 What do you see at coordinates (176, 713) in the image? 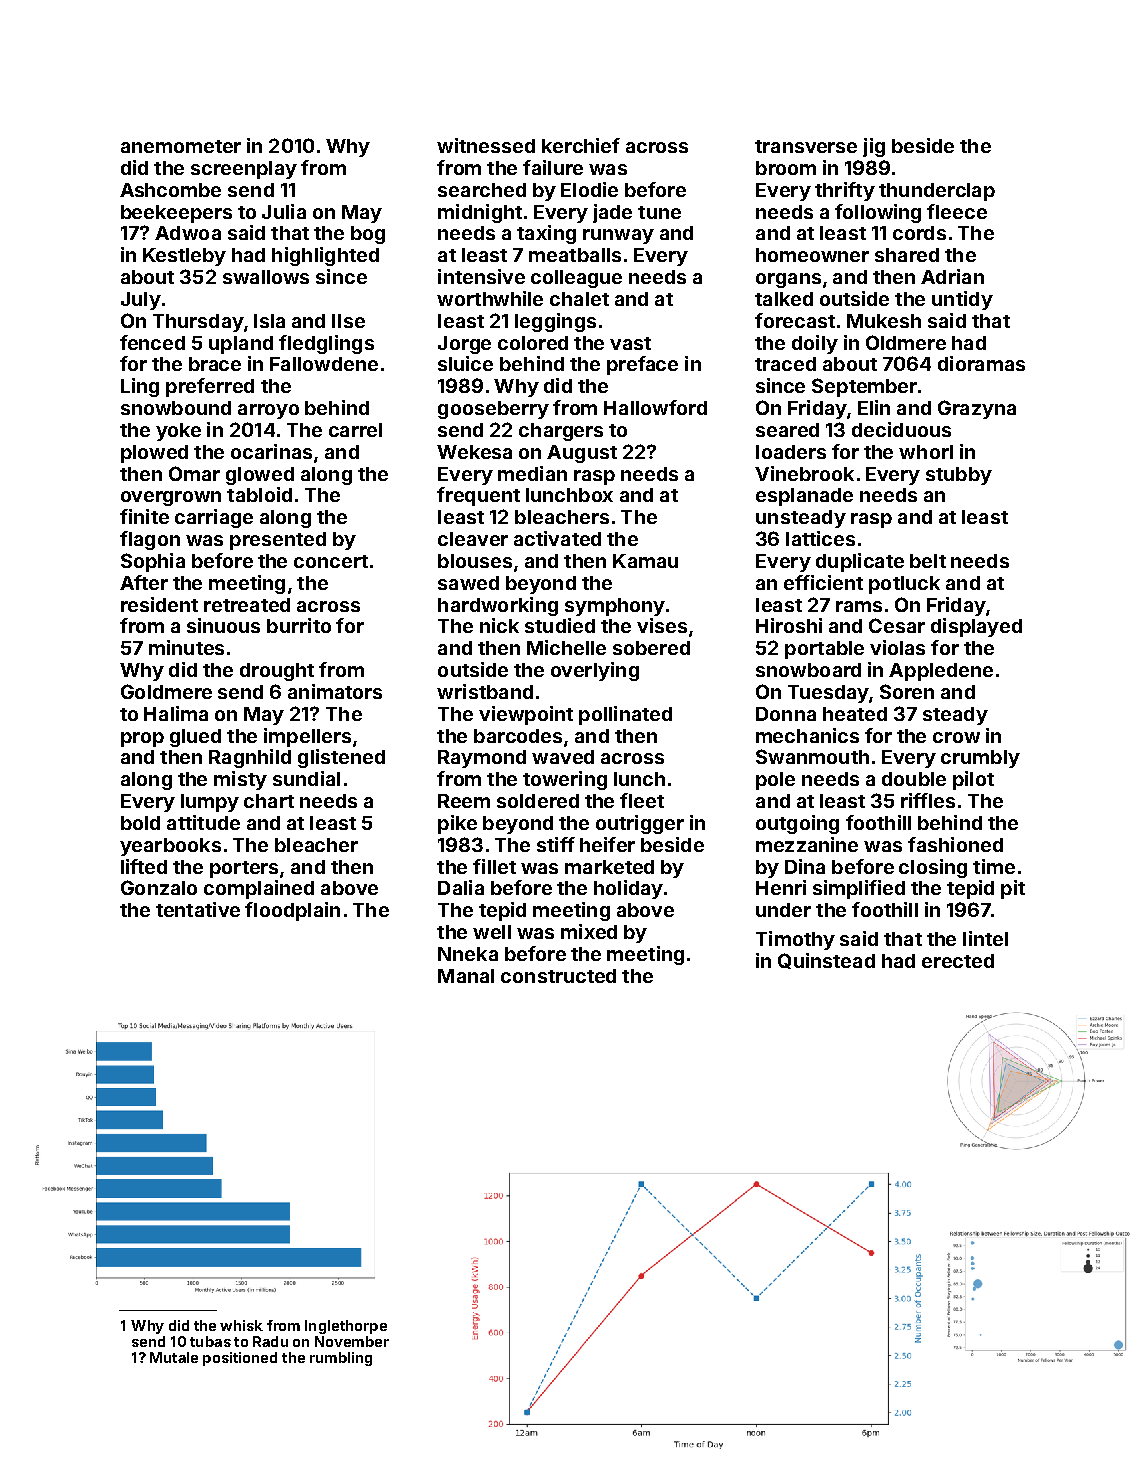
I see `Halima` at bounding box center [176, 713].
